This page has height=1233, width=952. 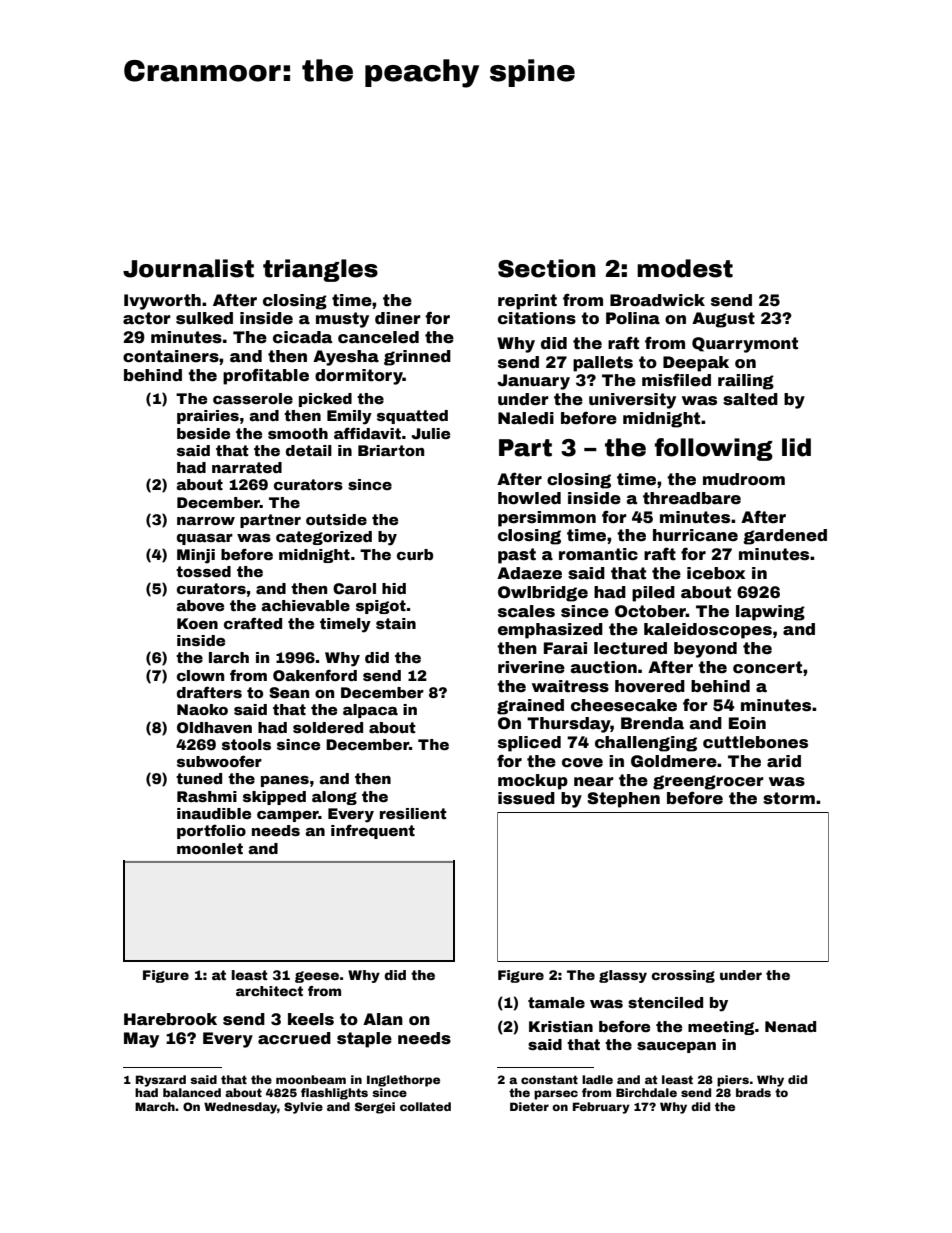 I want to click on Section, so click(x=547, y=268).
